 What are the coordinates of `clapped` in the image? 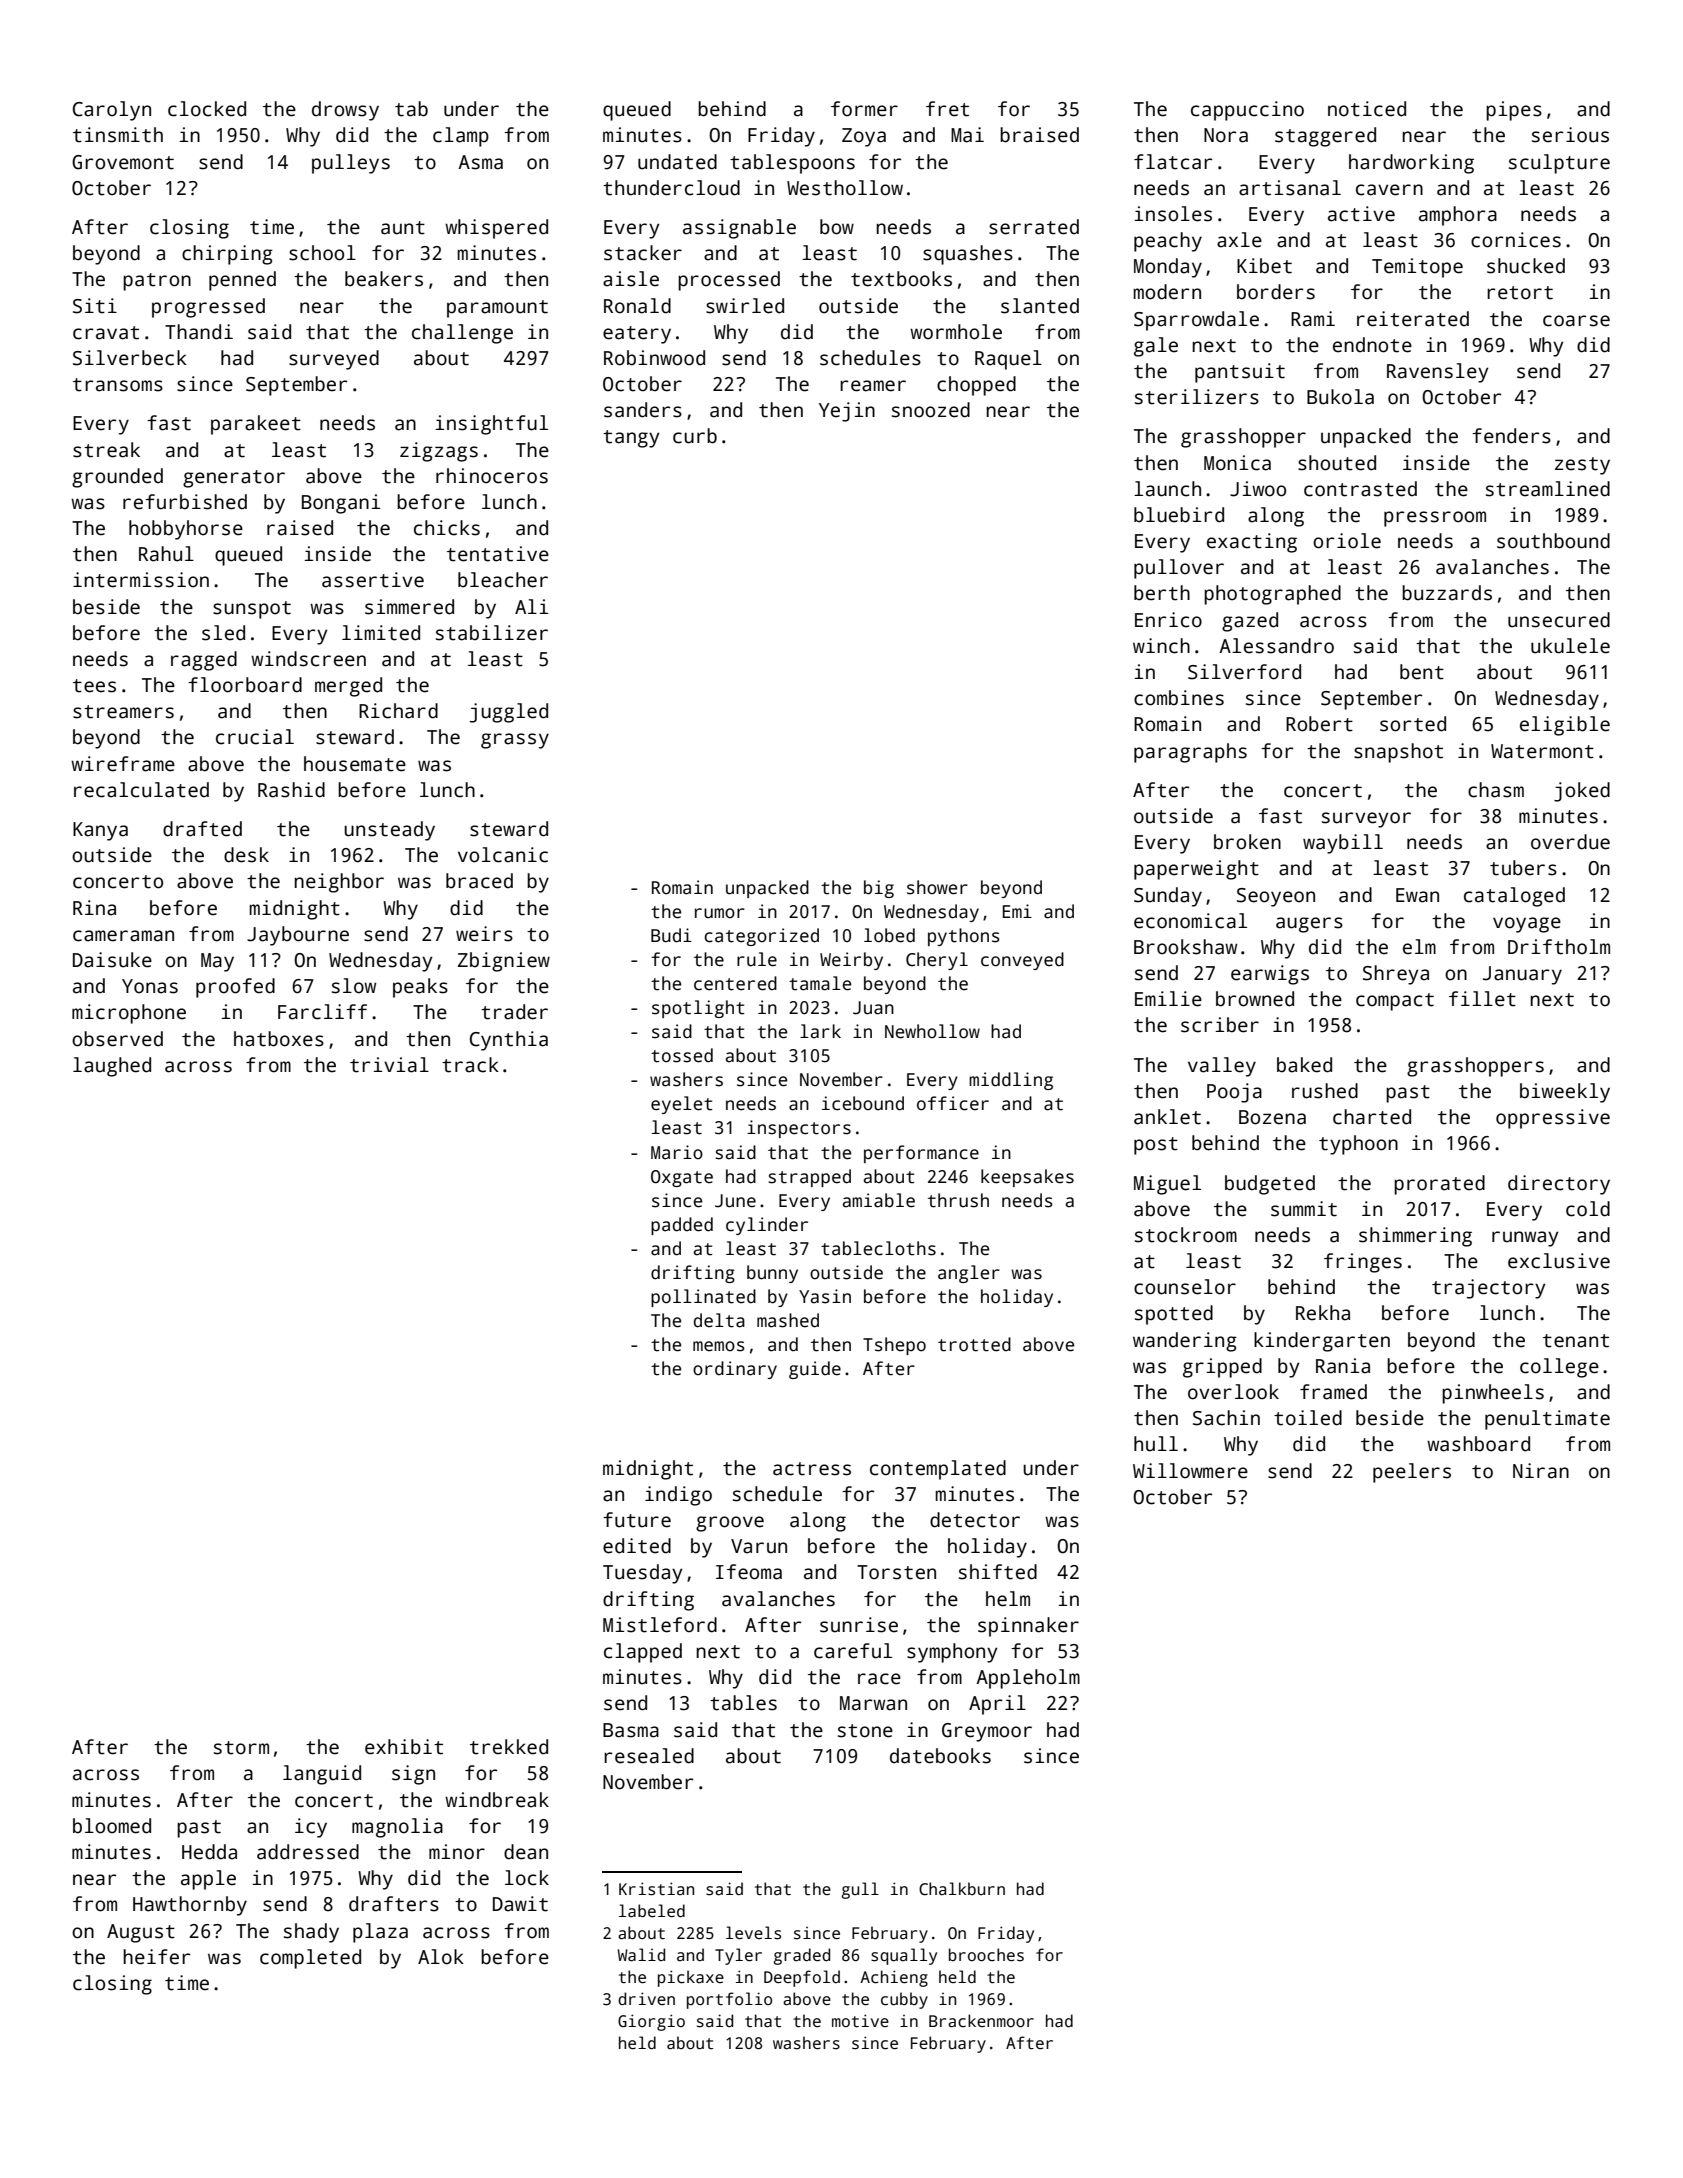 It's located at (643, 1653).
